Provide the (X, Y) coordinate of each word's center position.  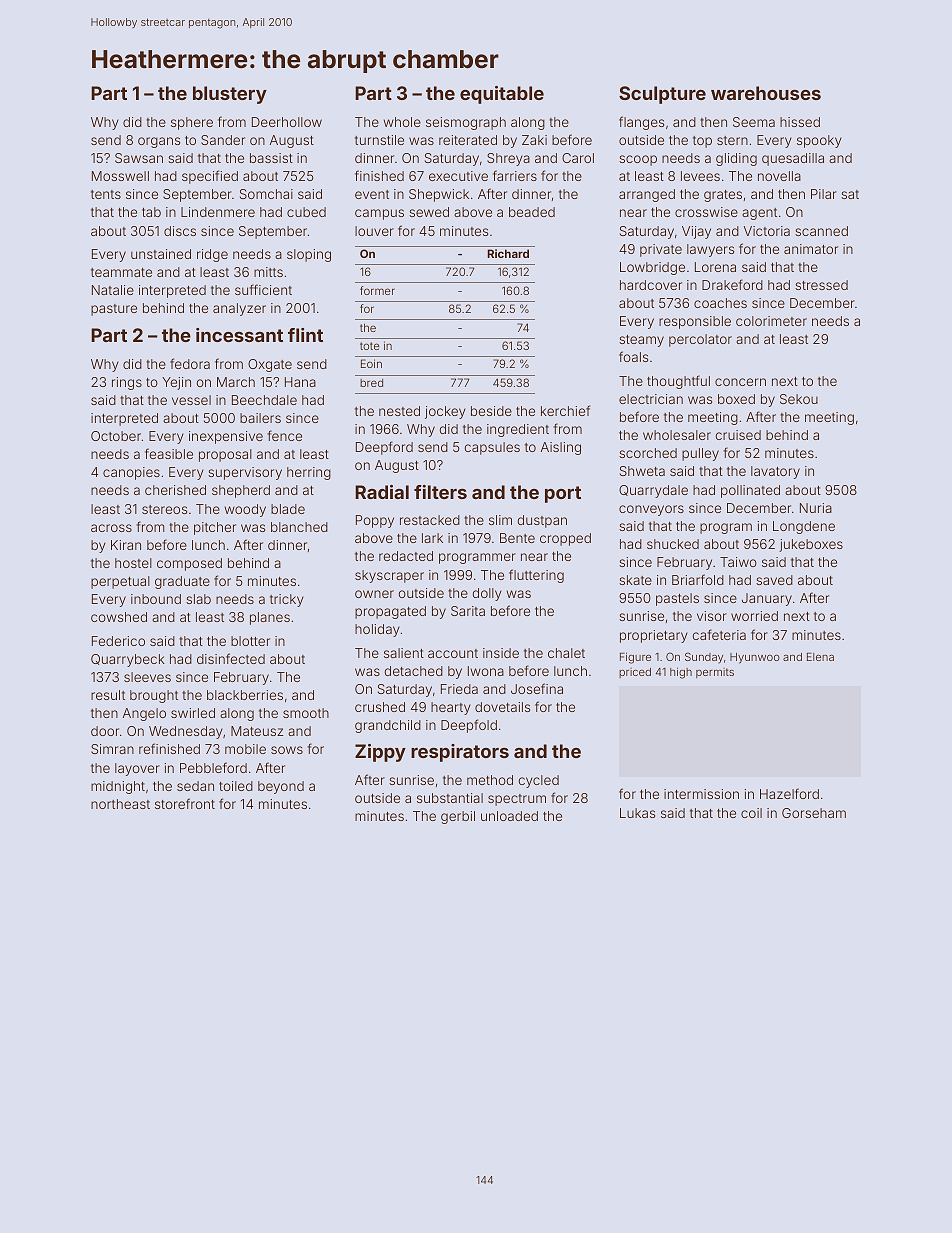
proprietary (654, 636)
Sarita (468, 611)
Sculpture (662, 95)
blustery (230, 95)
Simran (112, 749)
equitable (502, 95)
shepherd (241, 491)
